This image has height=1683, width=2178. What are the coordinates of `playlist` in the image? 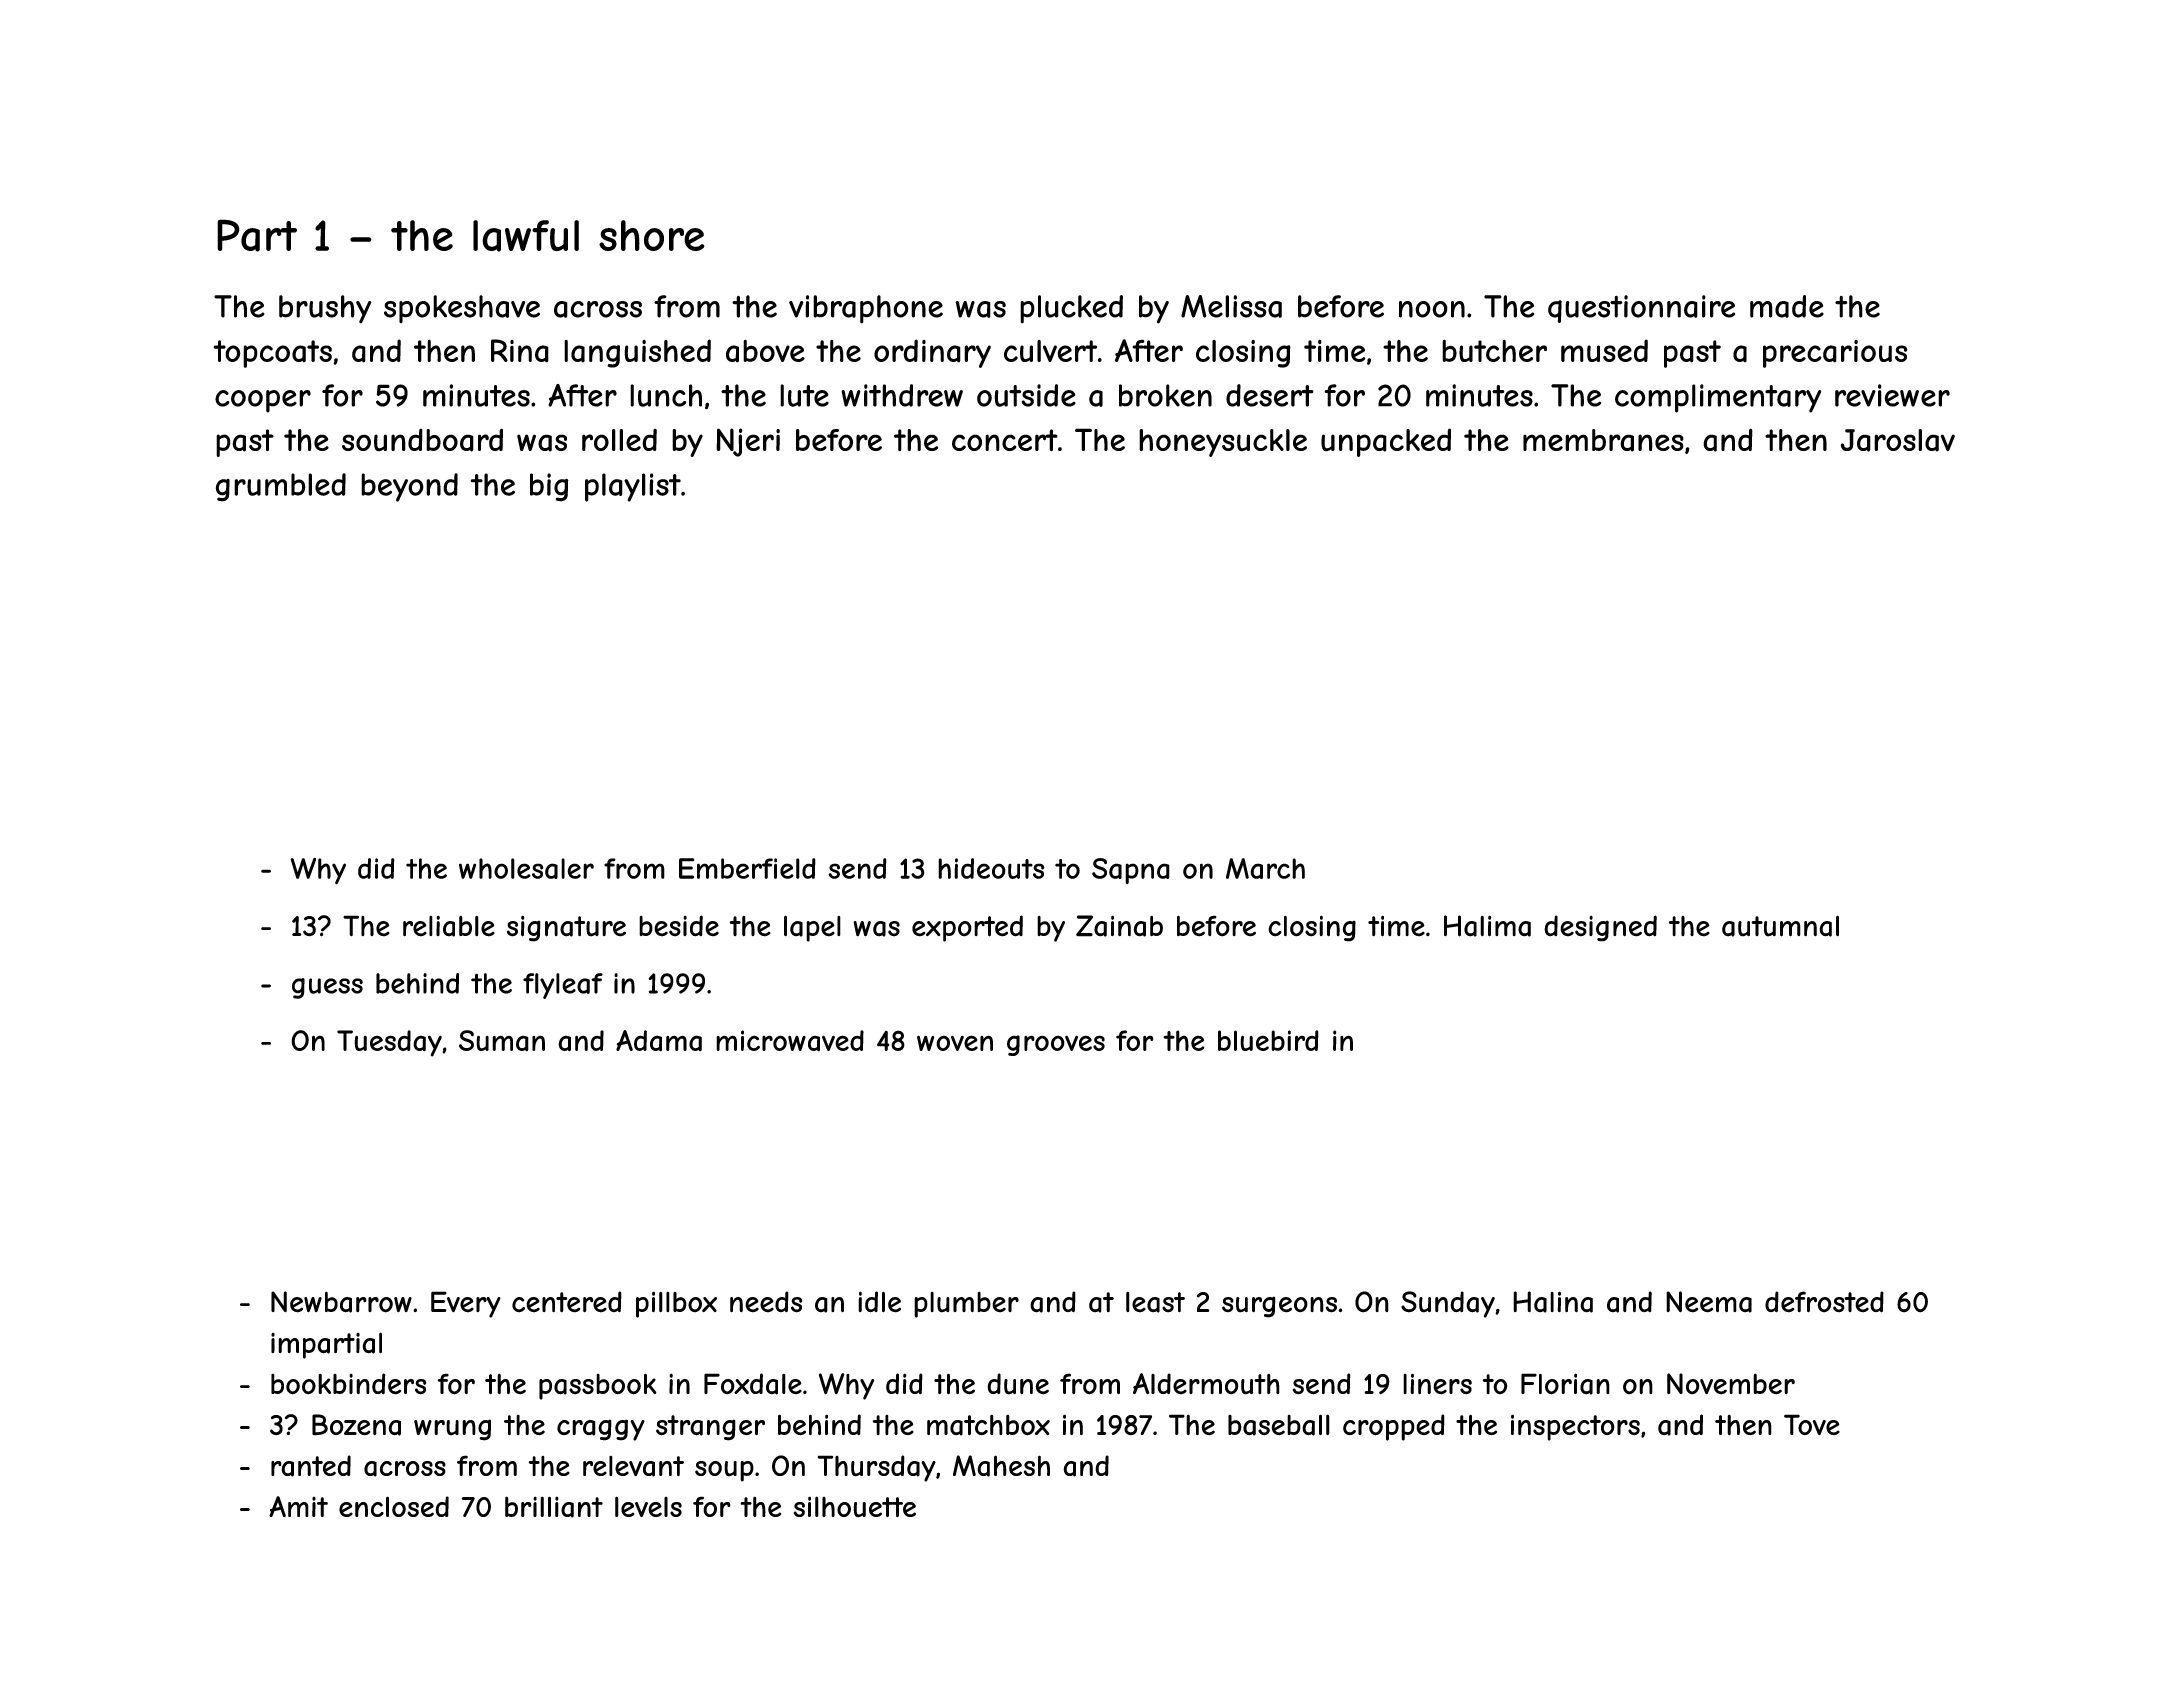 It's located at (633, 487).
